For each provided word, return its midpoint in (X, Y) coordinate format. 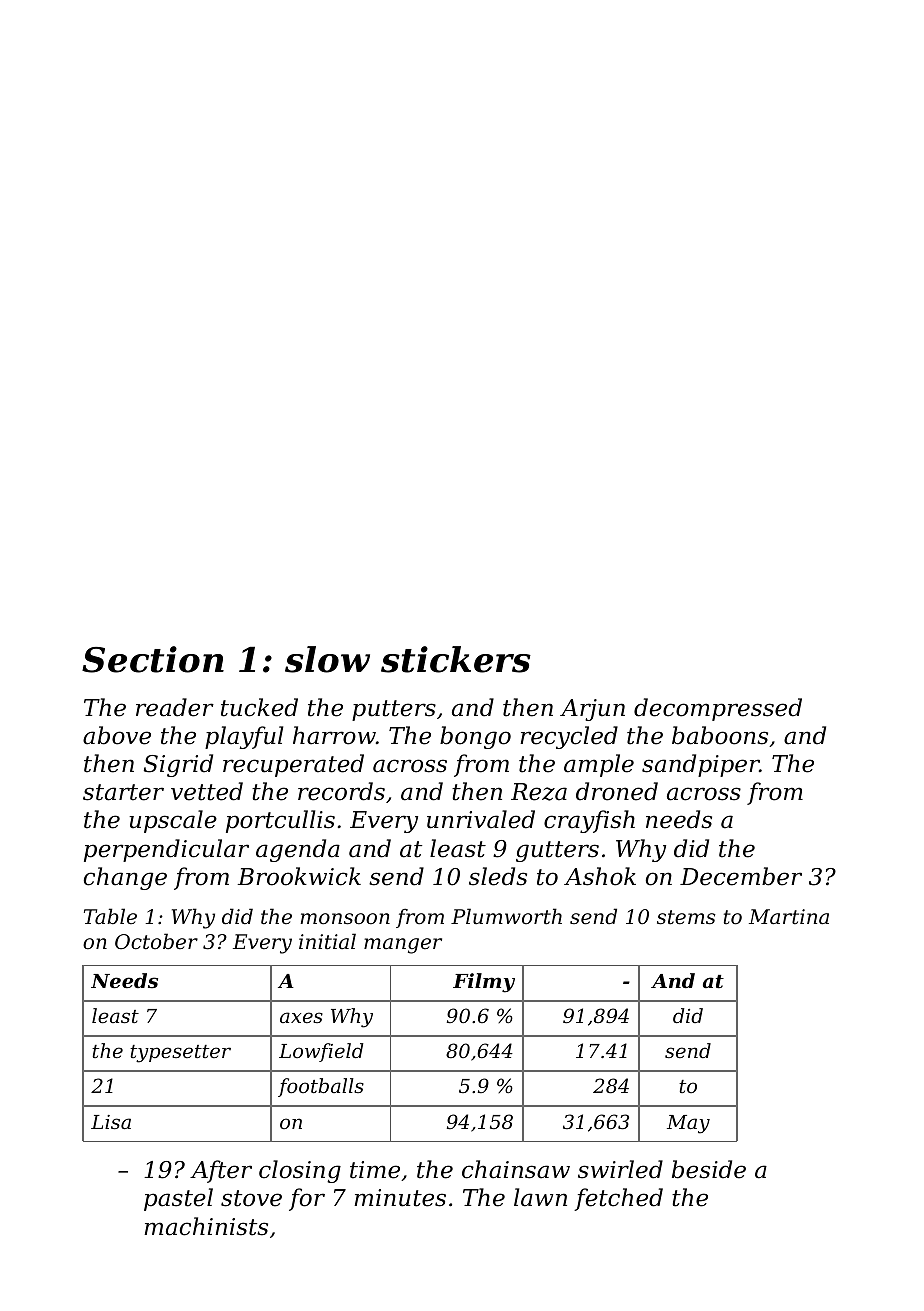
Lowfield (321, 1052)
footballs (321, 1087)
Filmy (484, 983)
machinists (206, 1226)
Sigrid (178, 765)
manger (403, 946)
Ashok (600, 876)
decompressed (718, 709)
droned (617, 791)
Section (153, 659)
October (156, 941)
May (688, 1124)
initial (327, 941)
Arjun (592, 710)
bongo (475, 737)
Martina (789, 917)
